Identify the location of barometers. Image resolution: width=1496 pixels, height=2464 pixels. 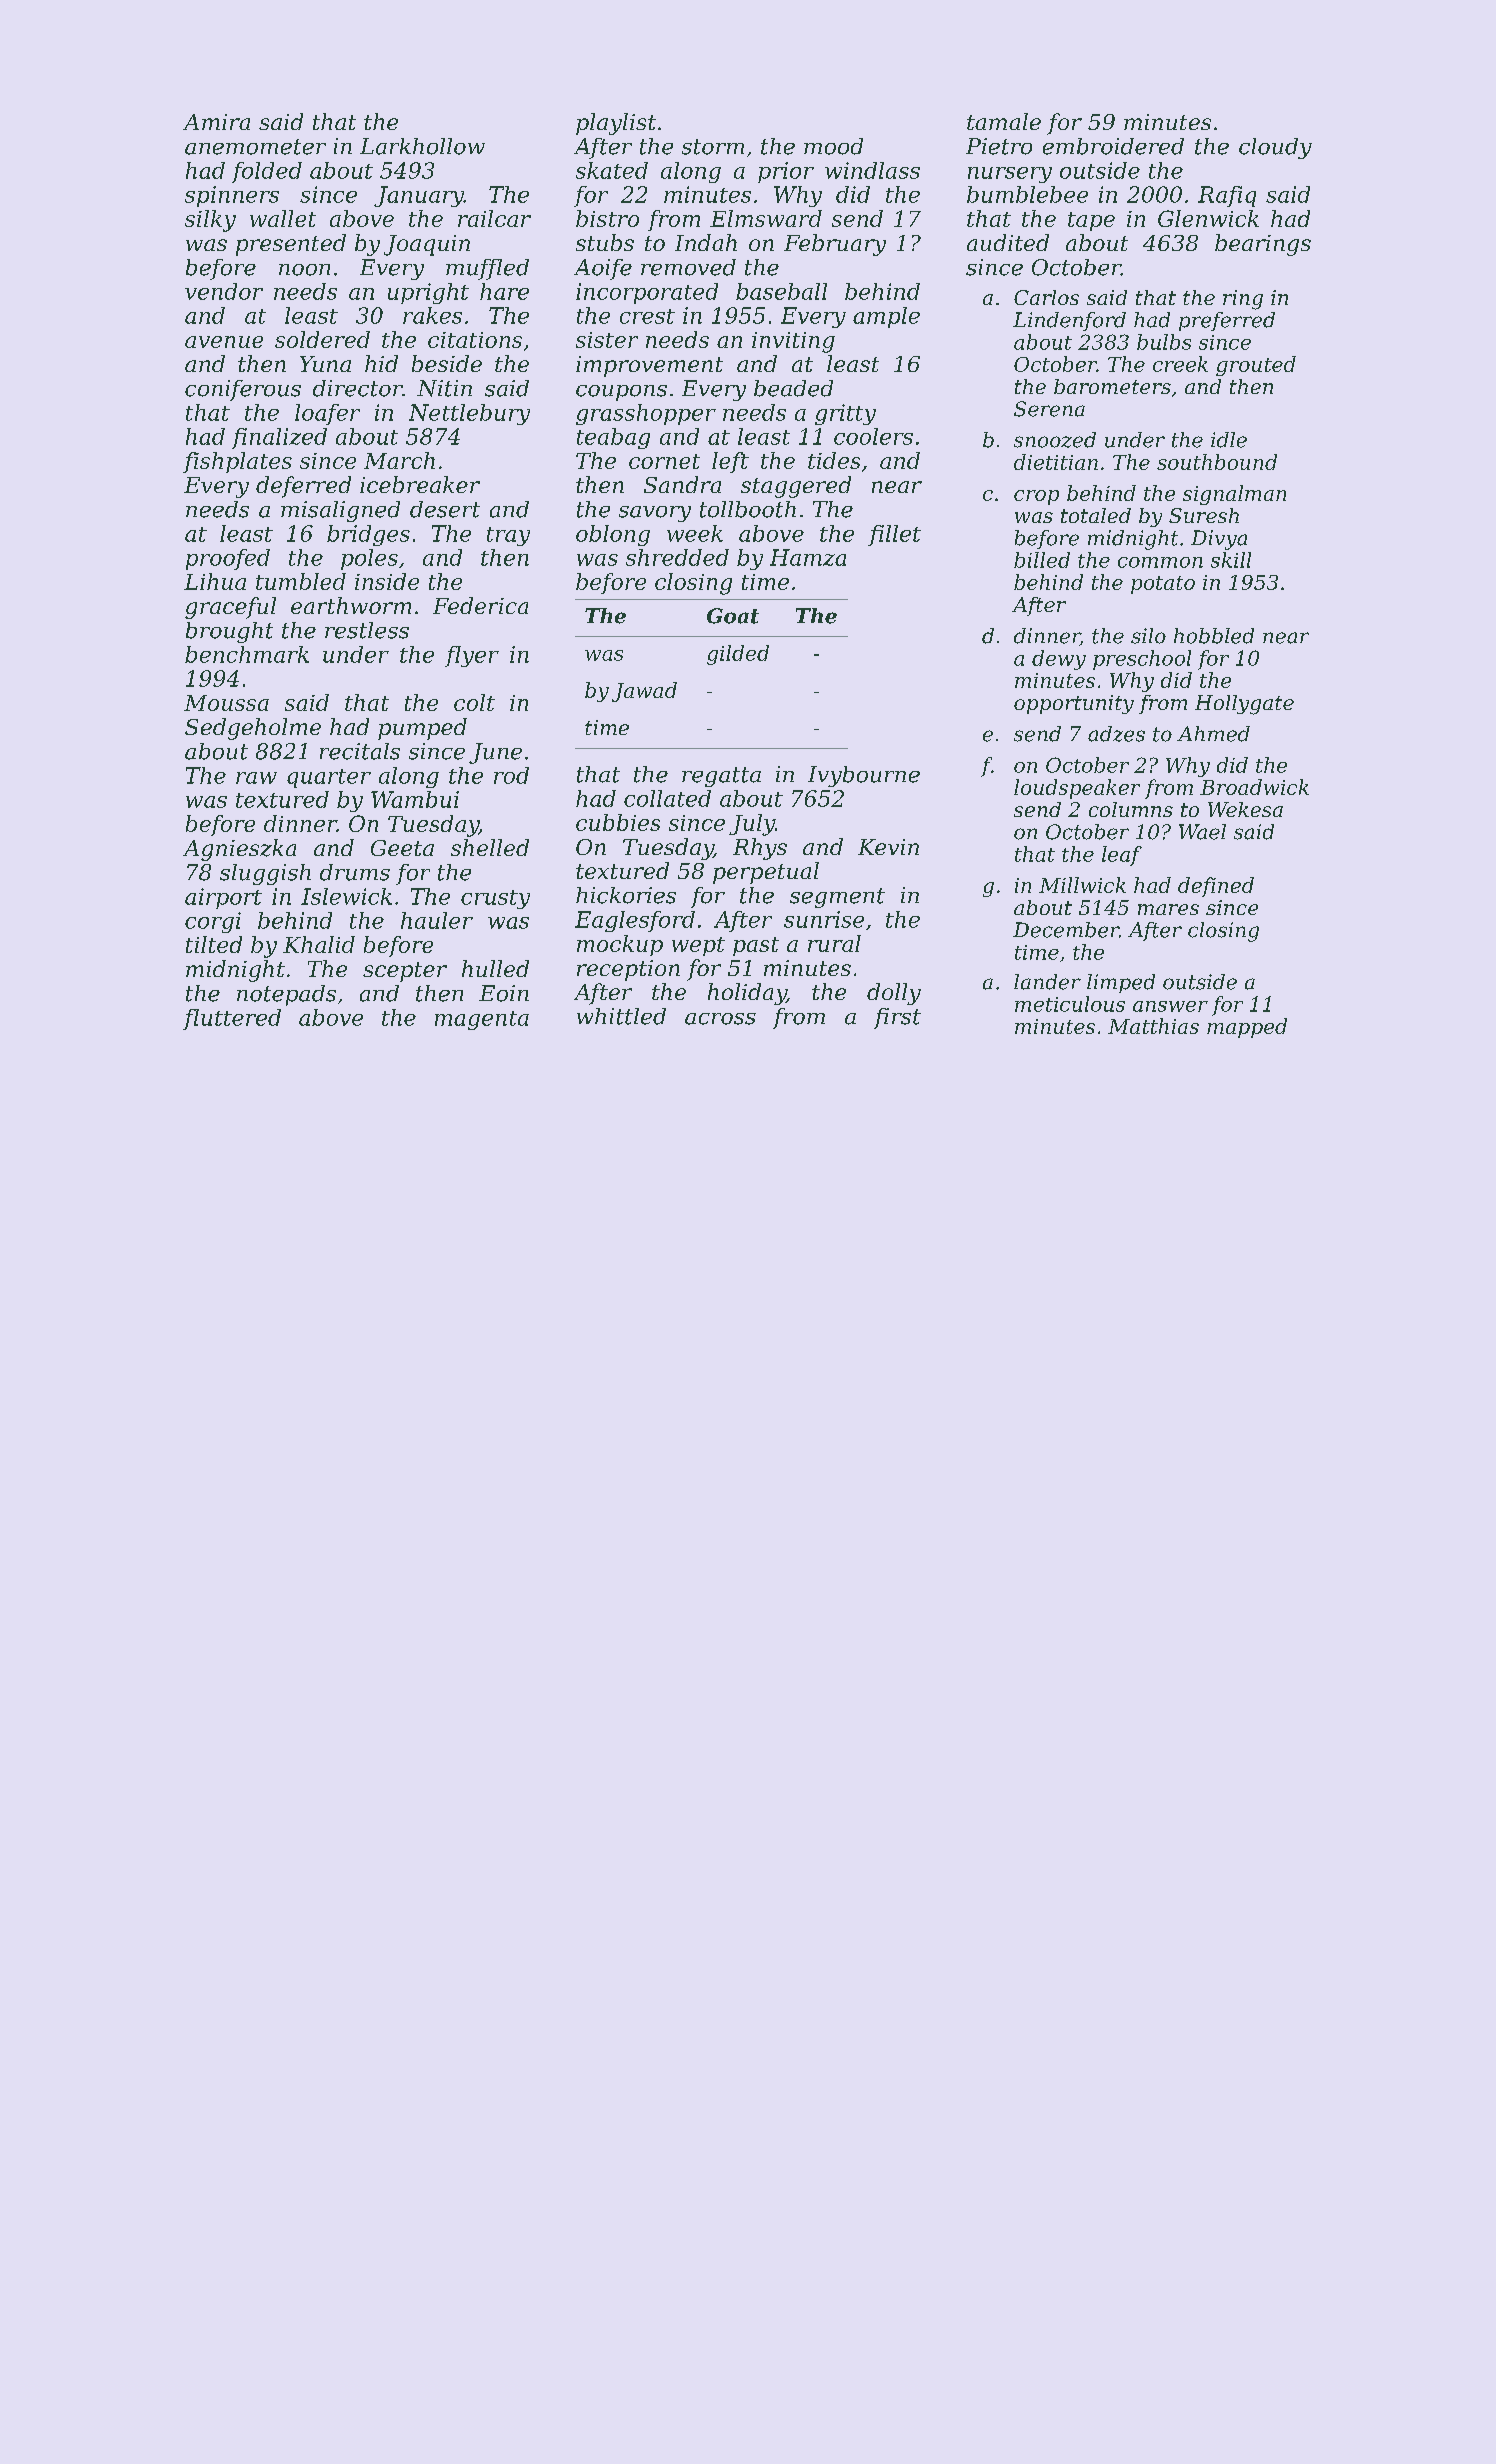
(1112, 386).
